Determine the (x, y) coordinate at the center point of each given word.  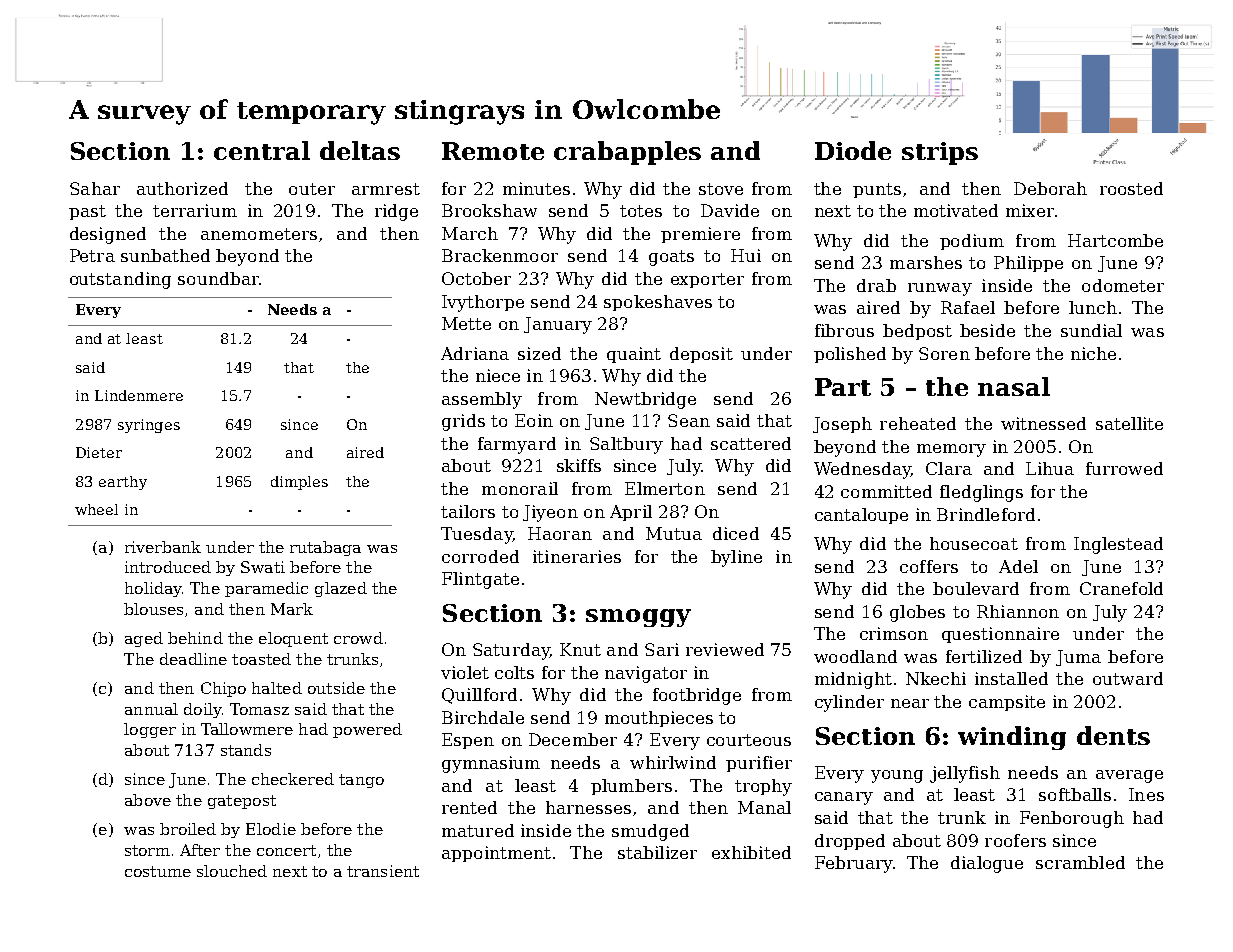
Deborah (1050, 188)
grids (463, 422)
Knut (580, 649)
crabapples (627, 153)
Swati (263, 567)
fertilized (984, 656)
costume (158, 871)
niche (1093, 353)
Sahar (95, 188)
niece (498, 375)
